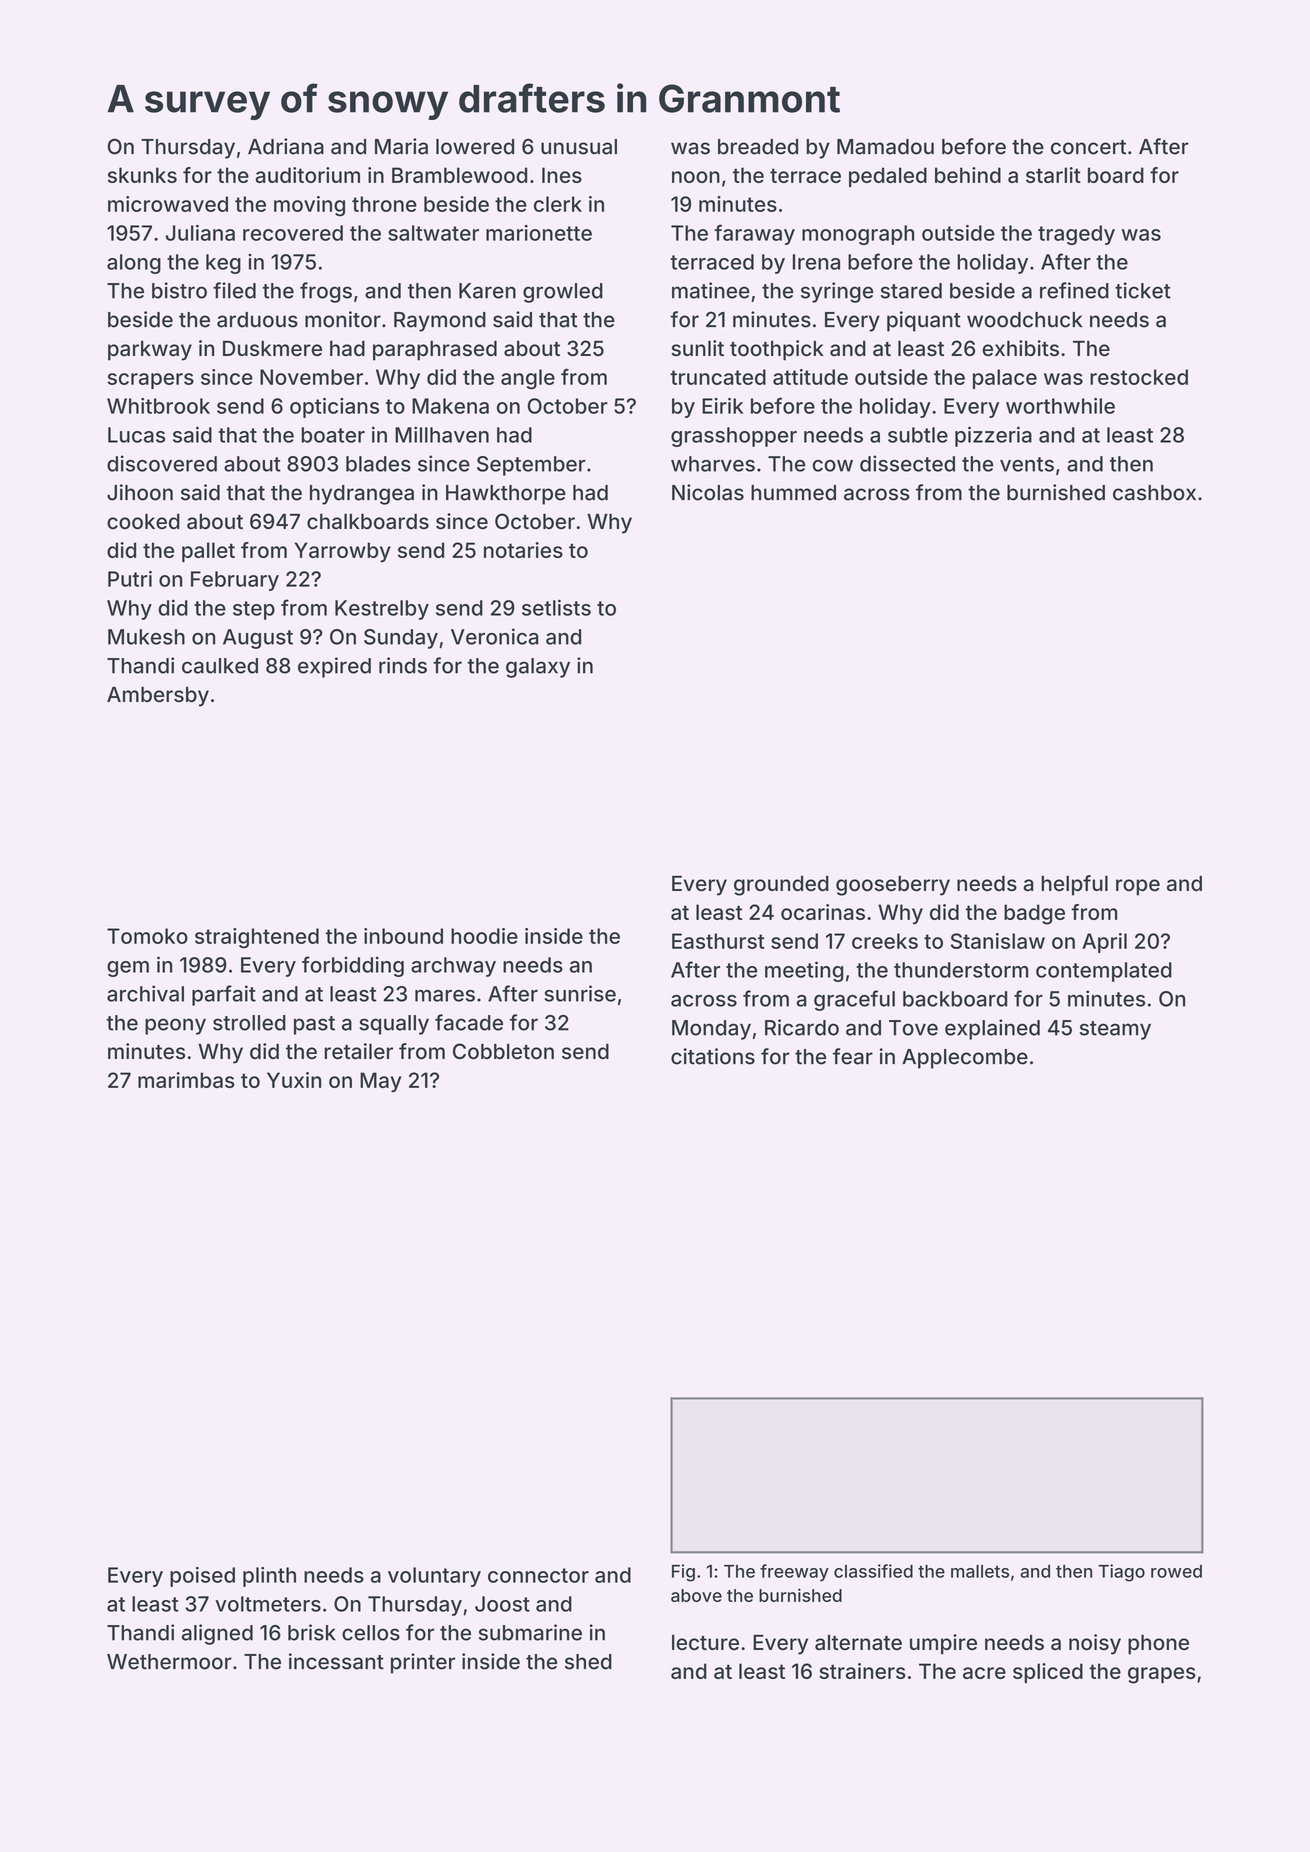  I want to click on Yuxin, so click(294, 1080).
